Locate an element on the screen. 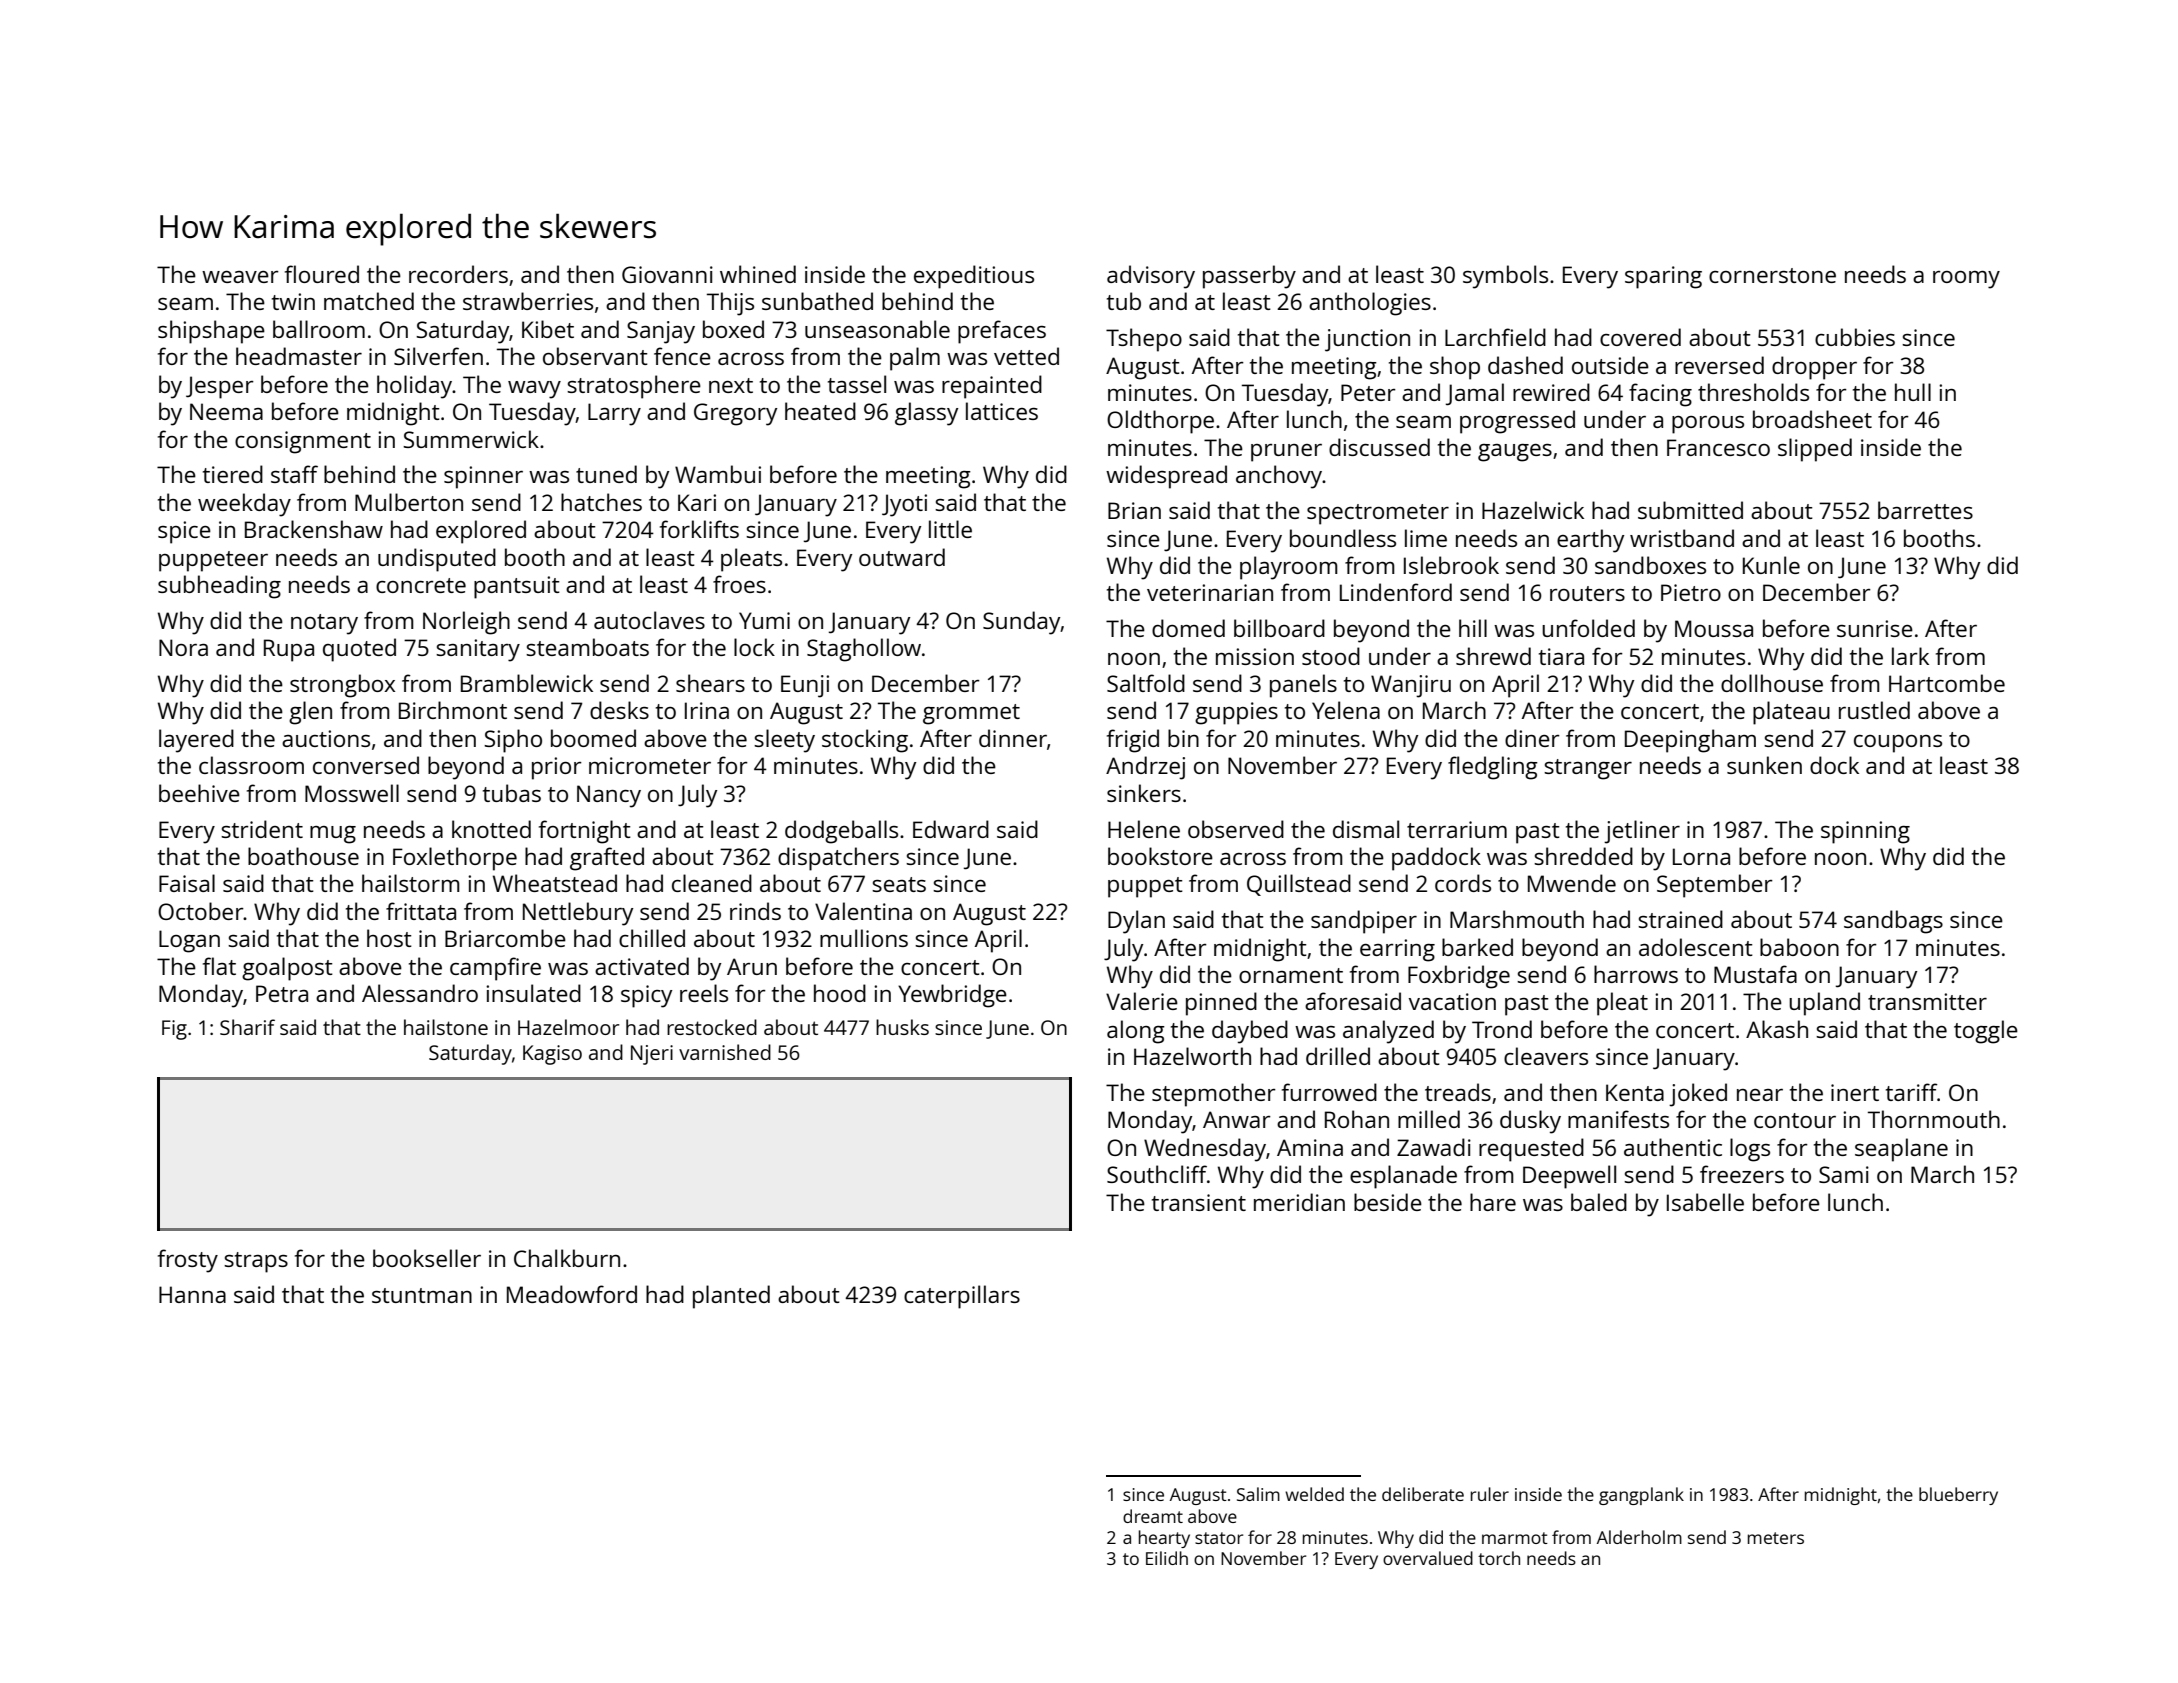  Hanna is located at coordinates (192, 1294).
